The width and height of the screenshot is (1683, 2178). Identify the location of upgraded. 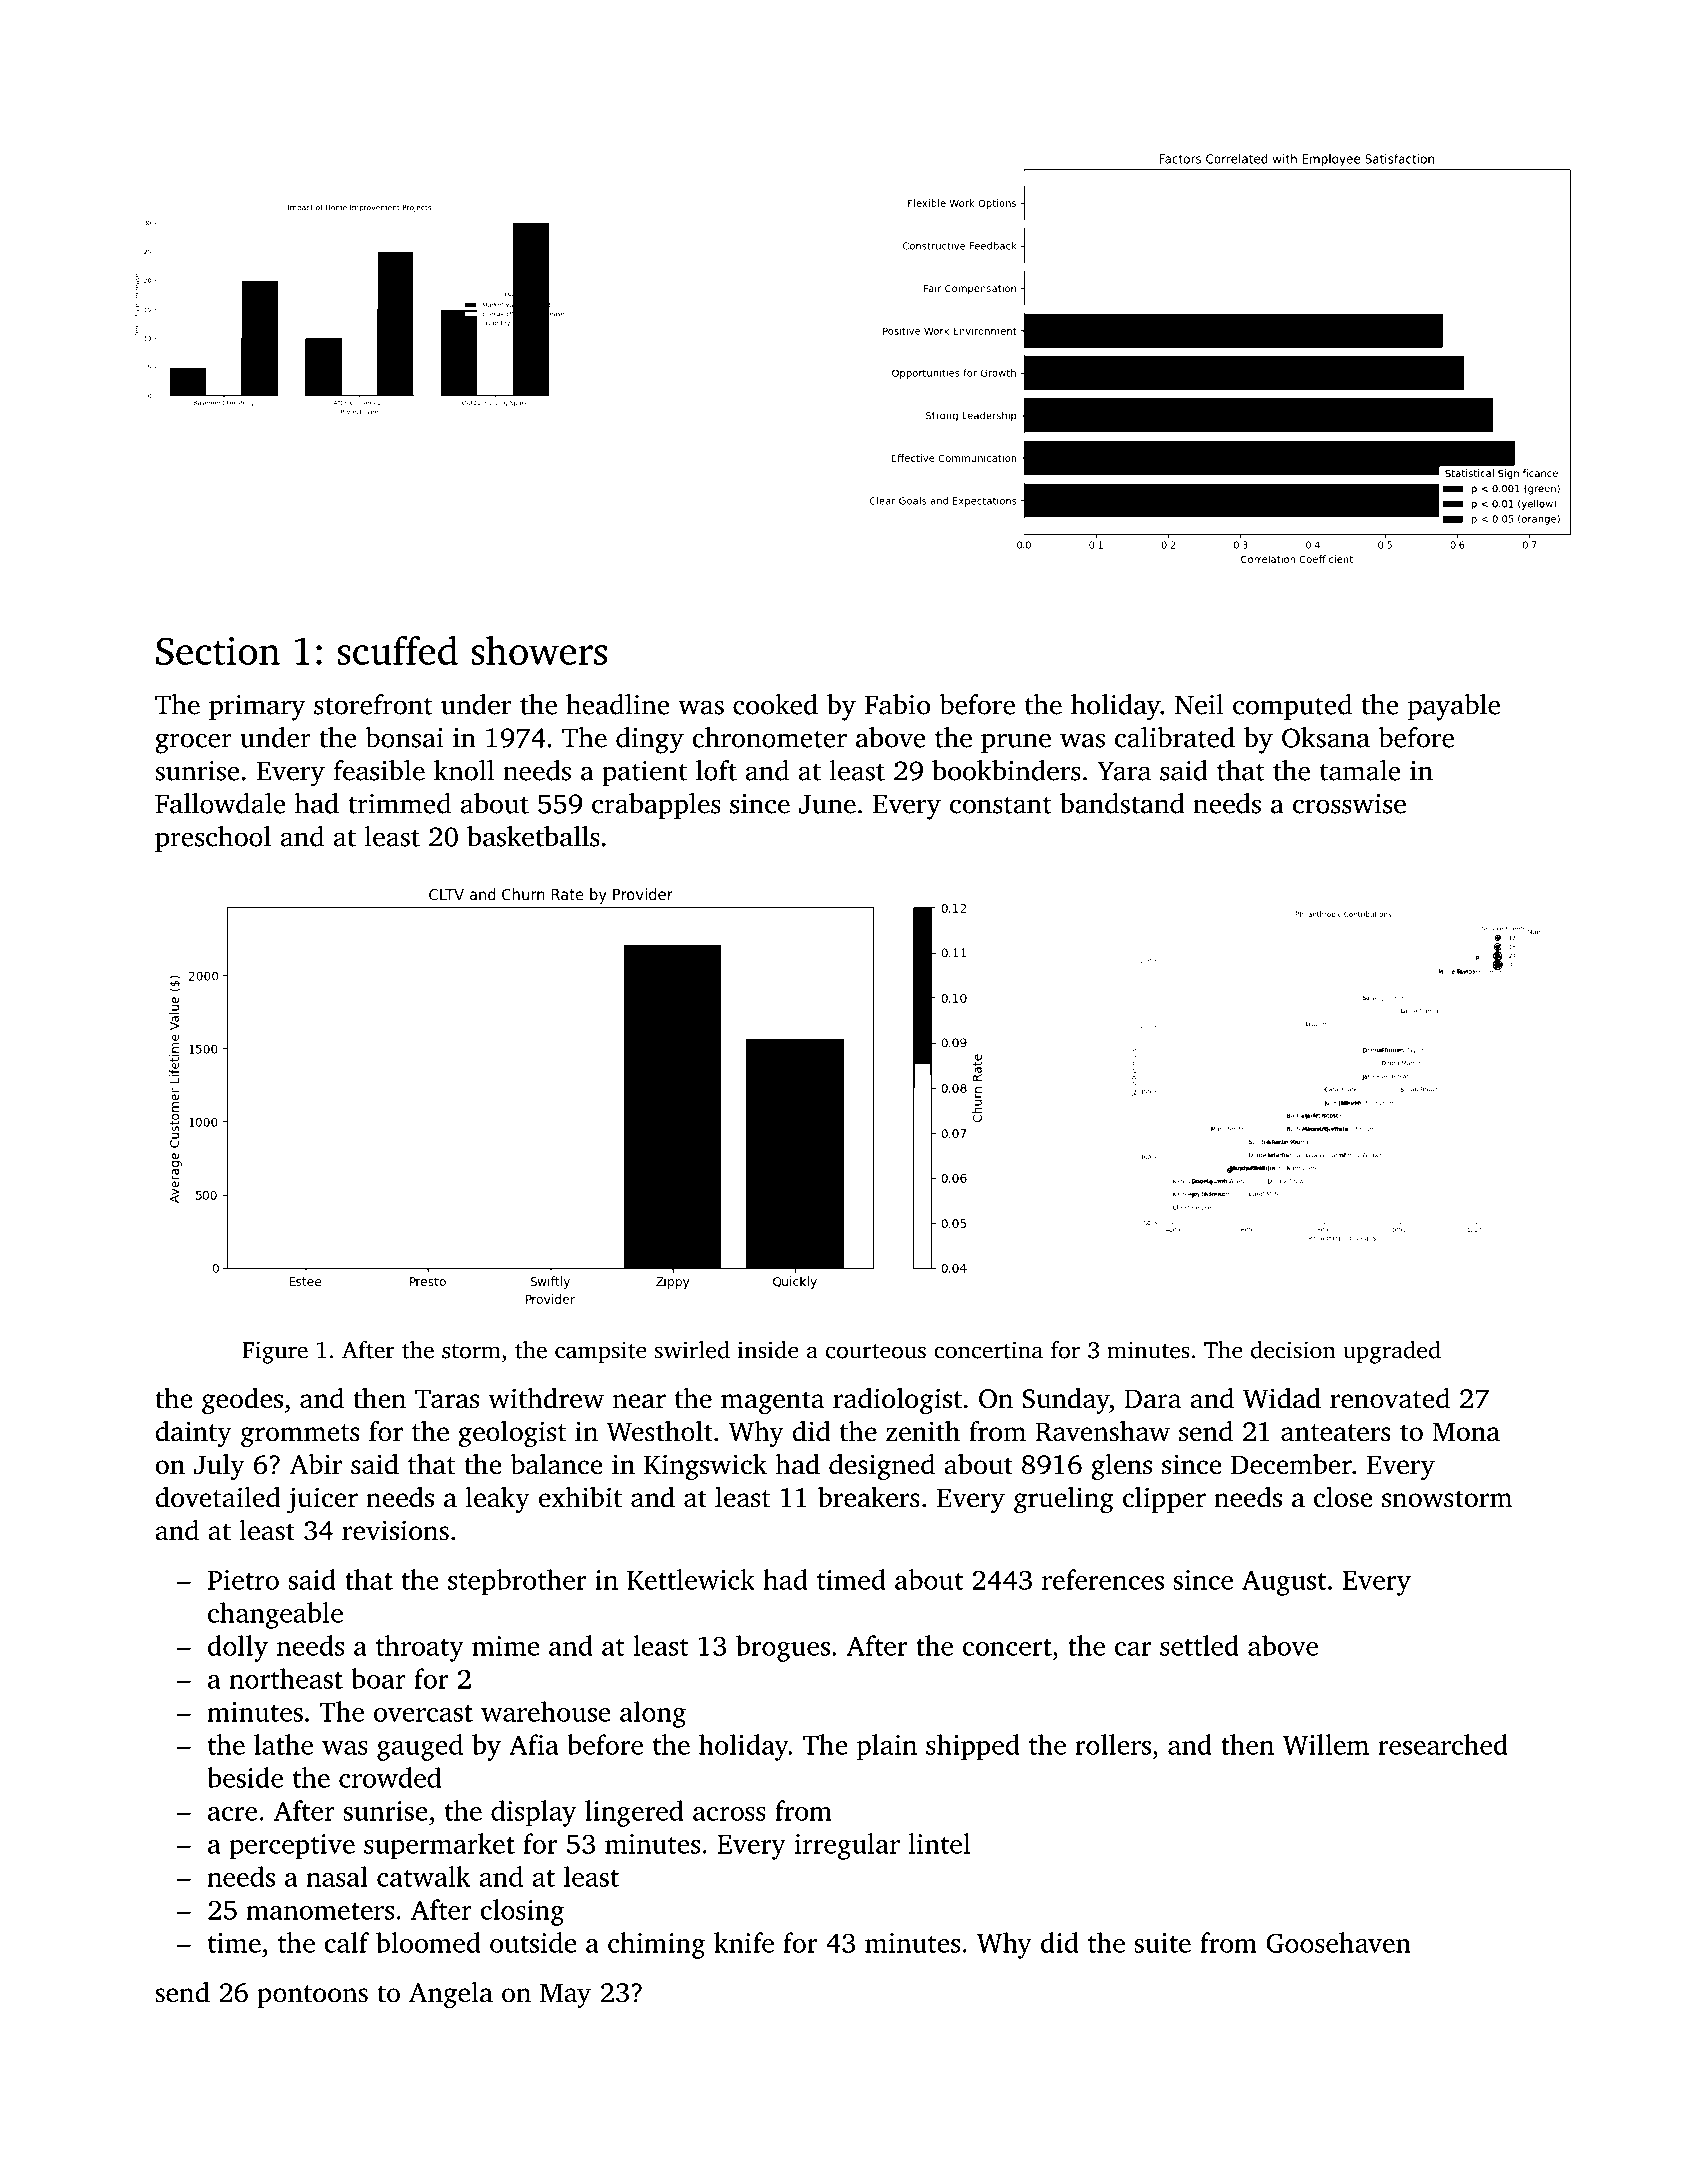
(1392, 1352).
